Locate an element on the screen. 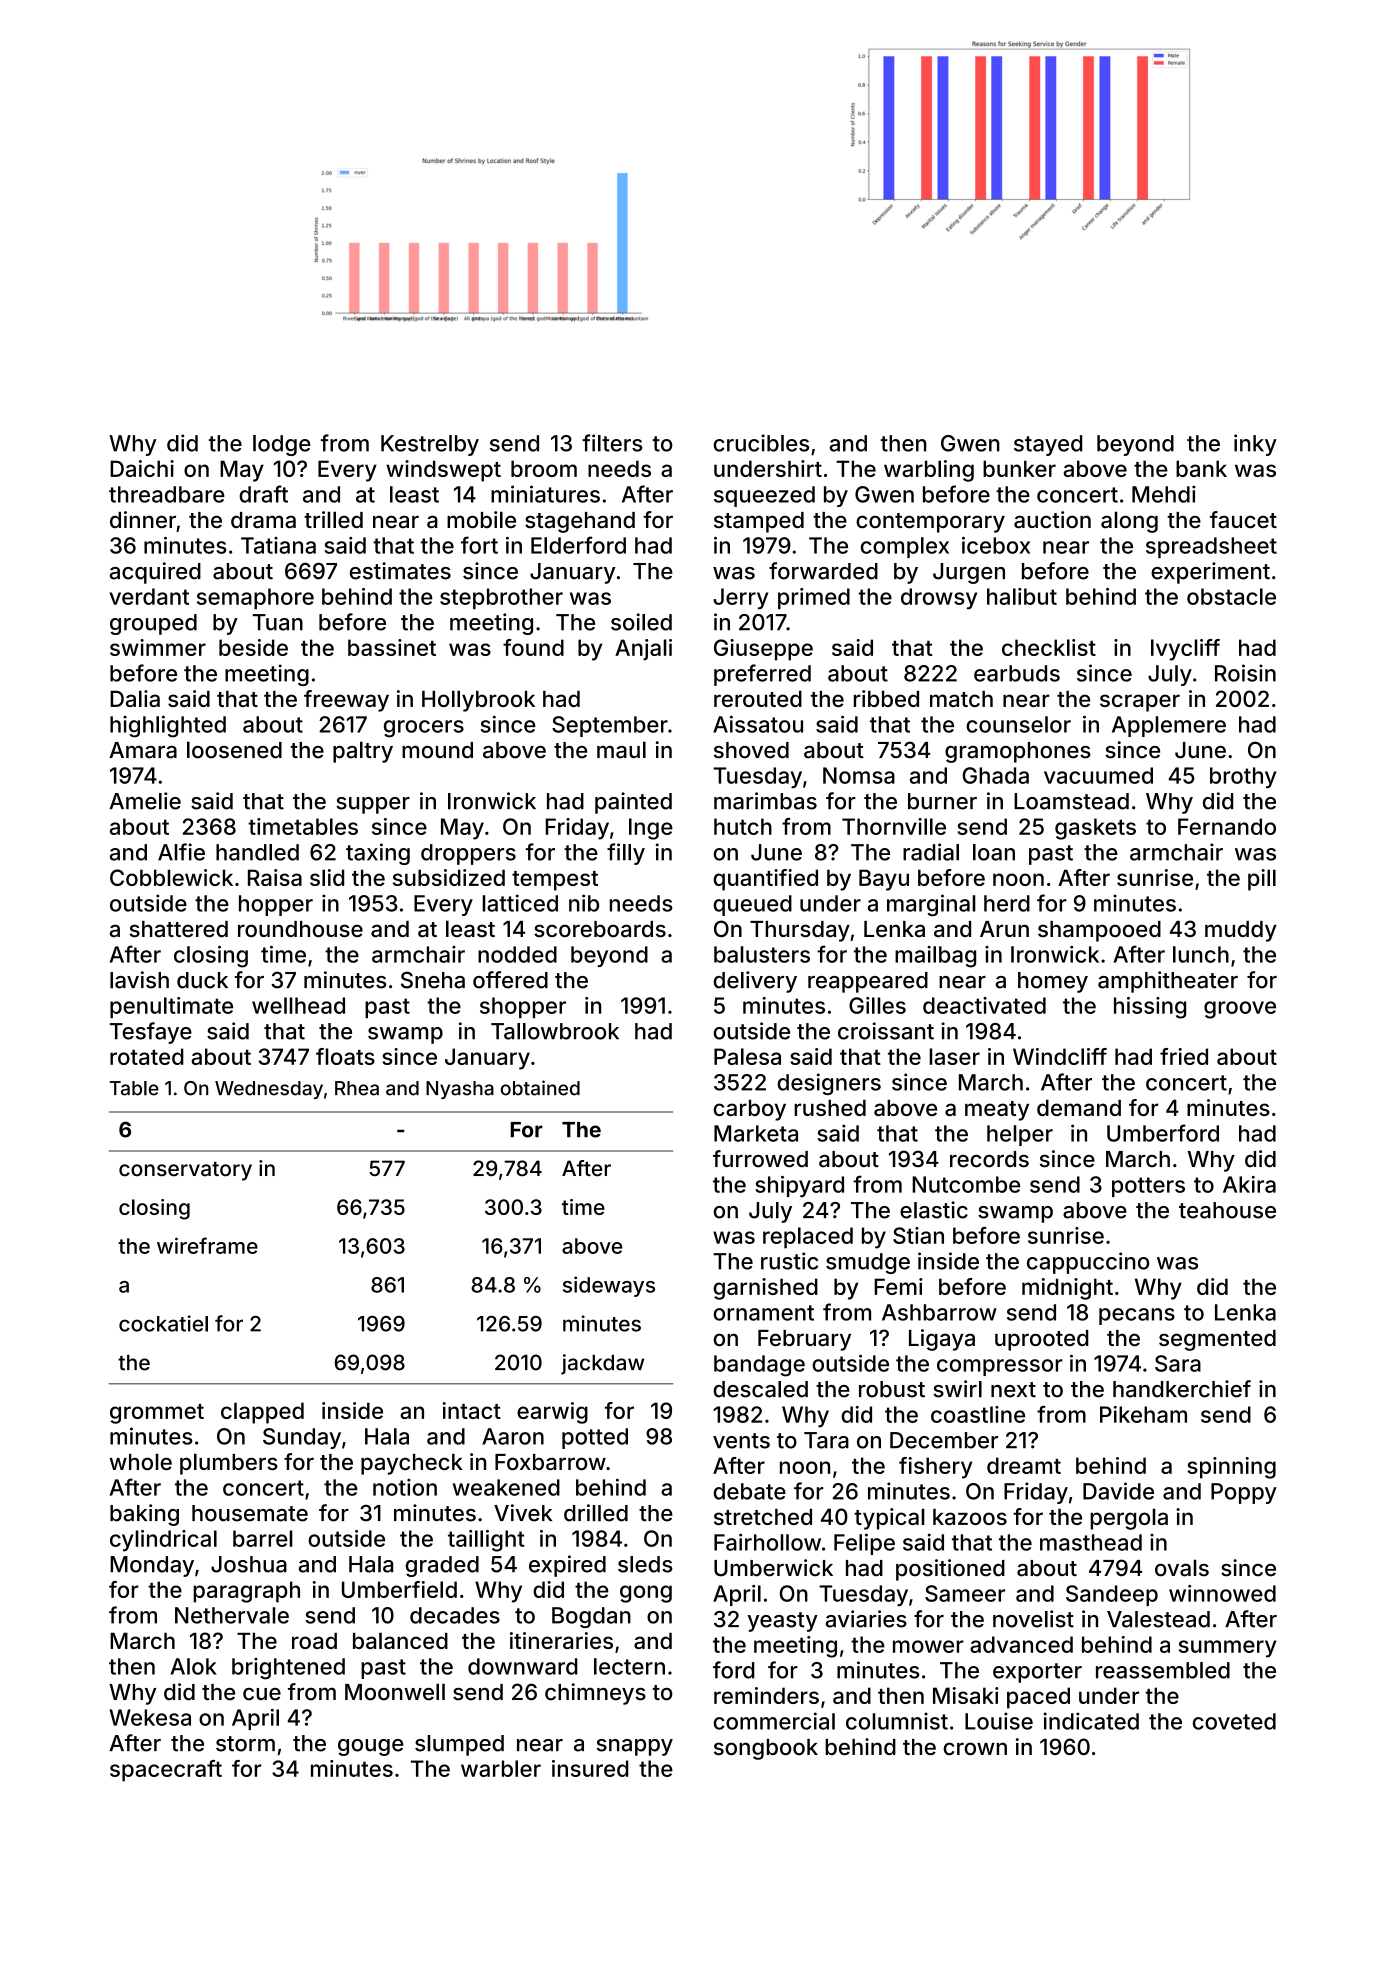 The image size is (1386, 1969). duck is located at coordinates (202, 980).
